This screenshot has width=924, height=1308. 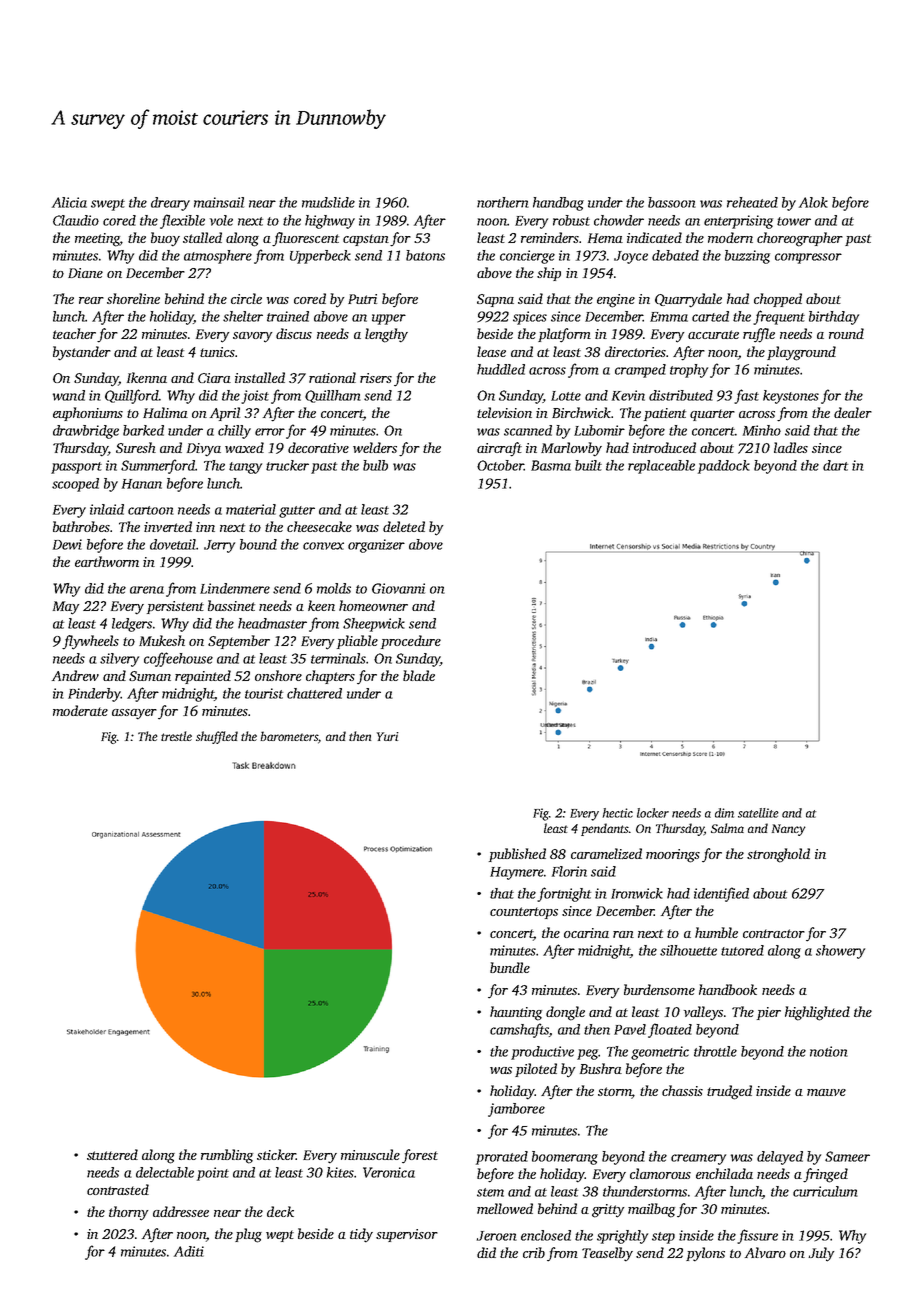 I want to click on Aditi, so click(x=189, y=1251).
